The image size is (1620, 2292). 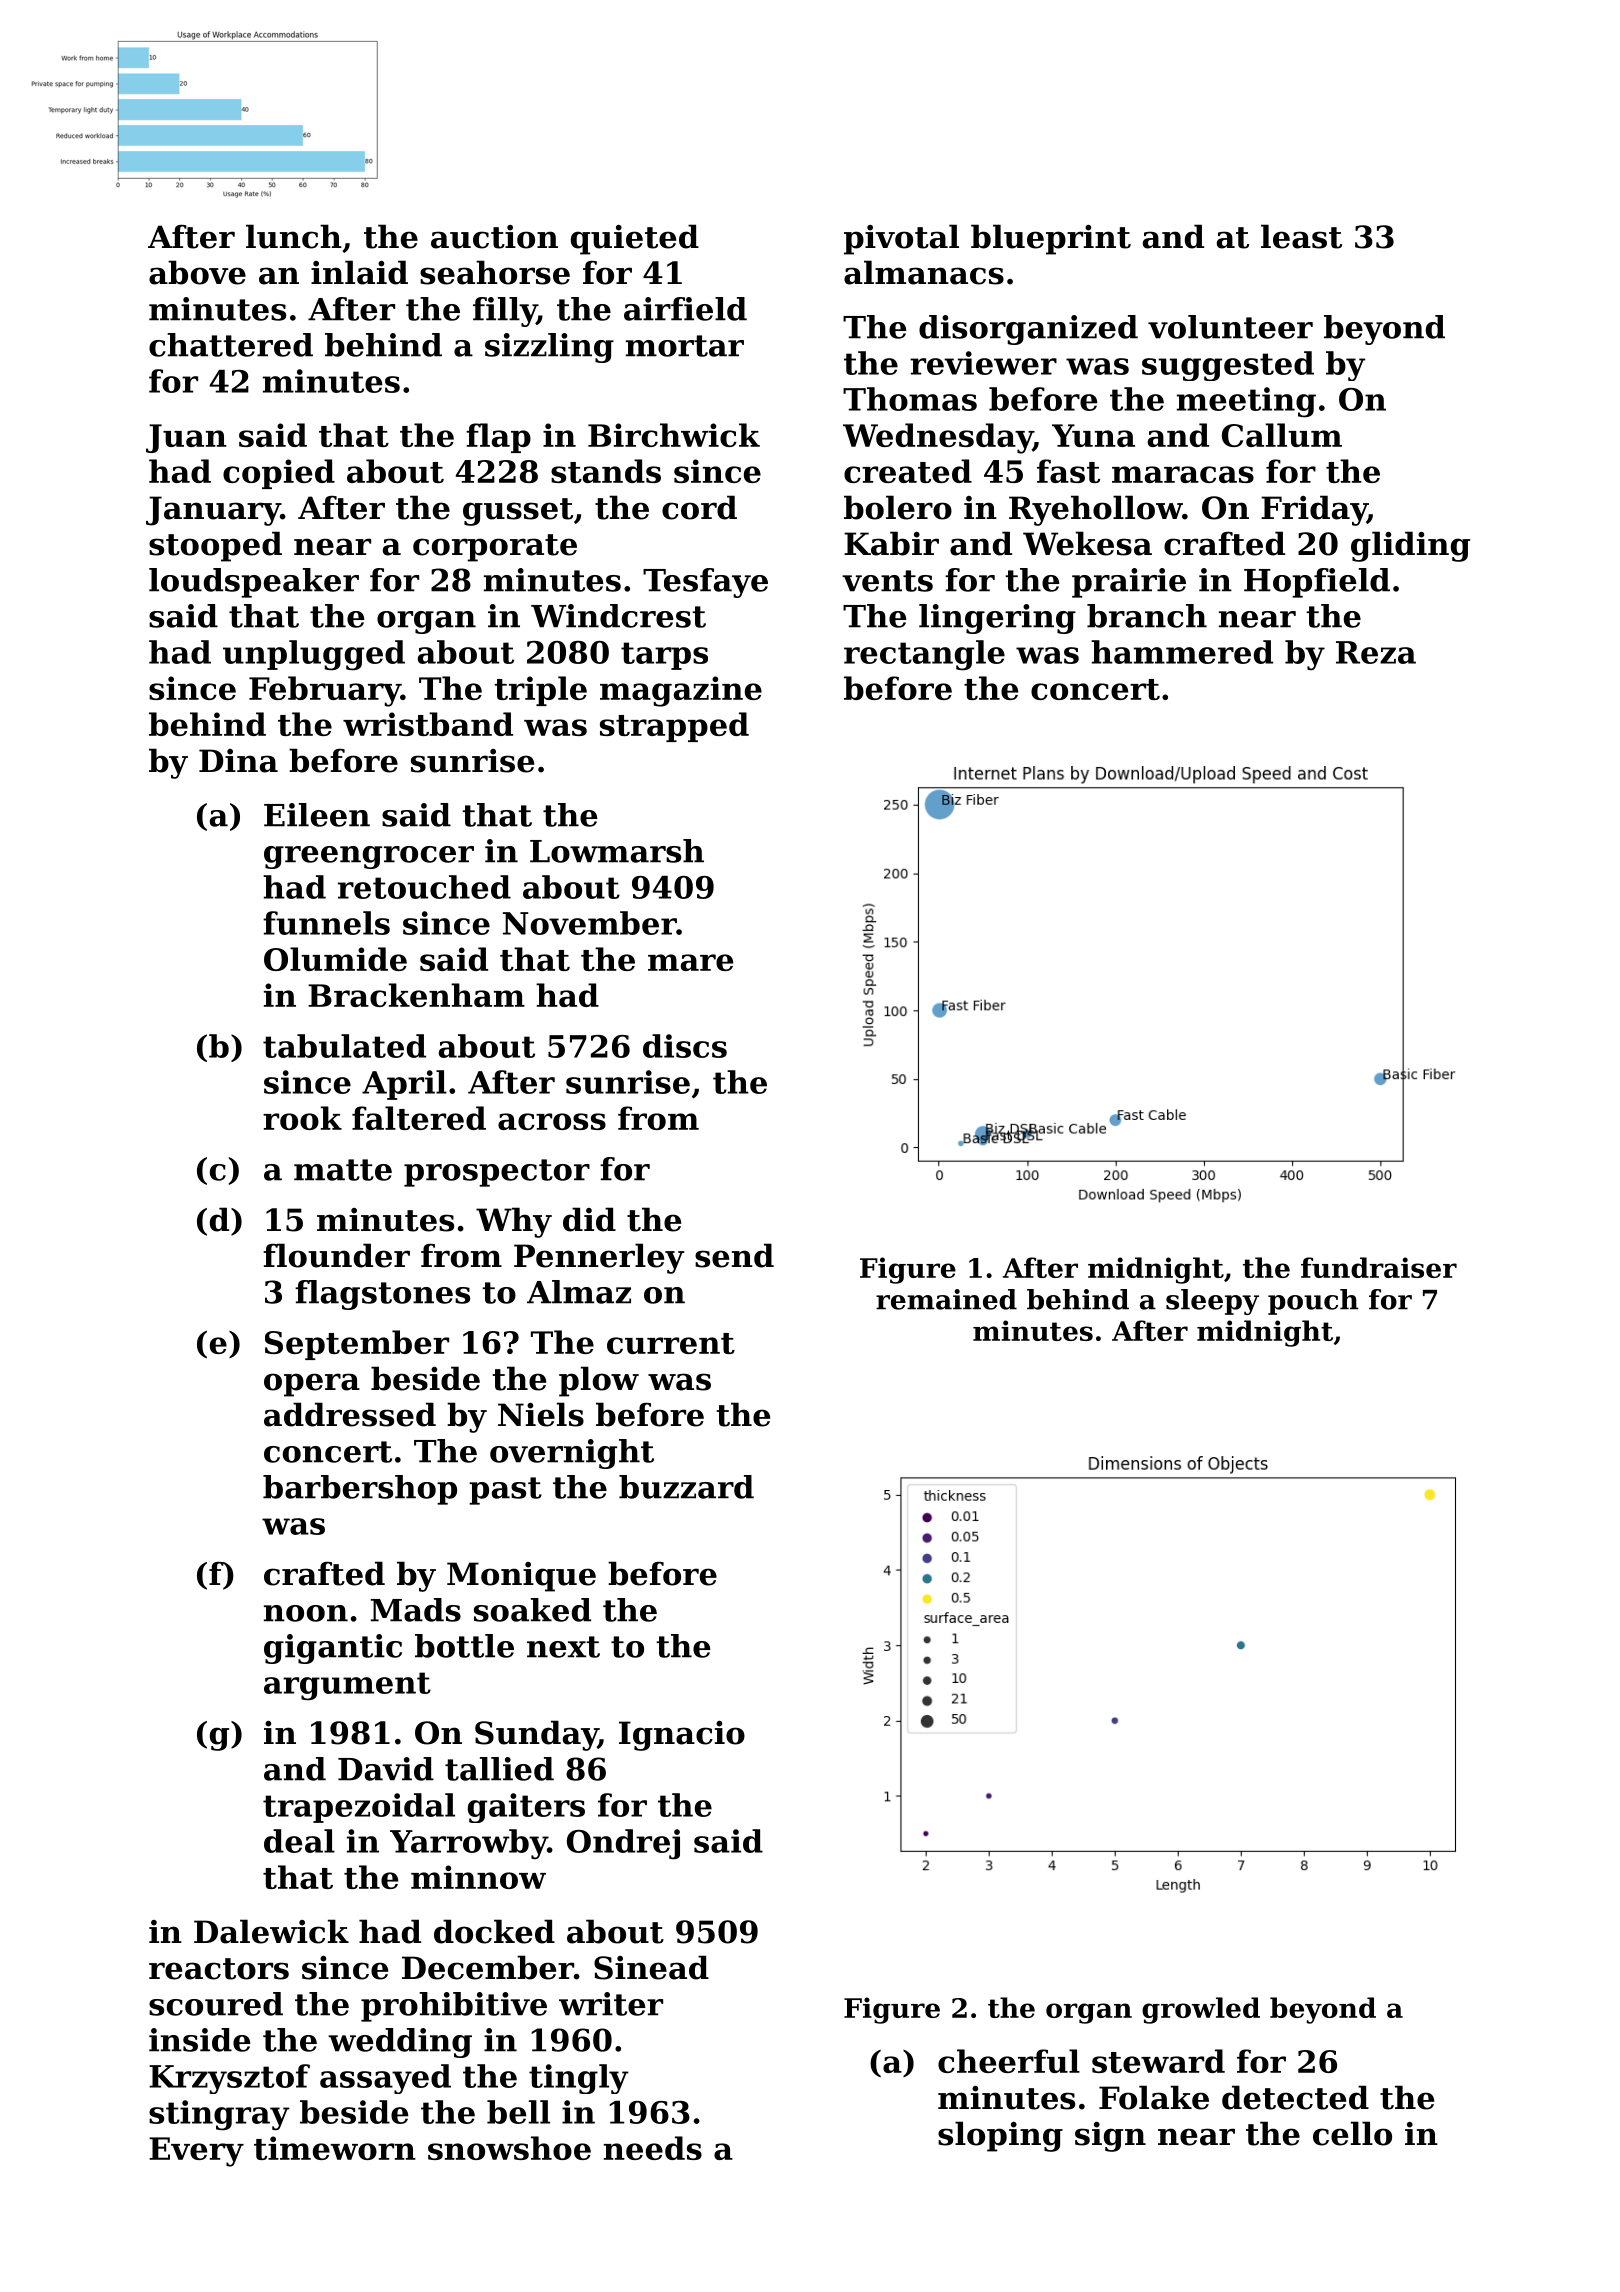 I want to click on hammered, so click(x=1182, y=652).
